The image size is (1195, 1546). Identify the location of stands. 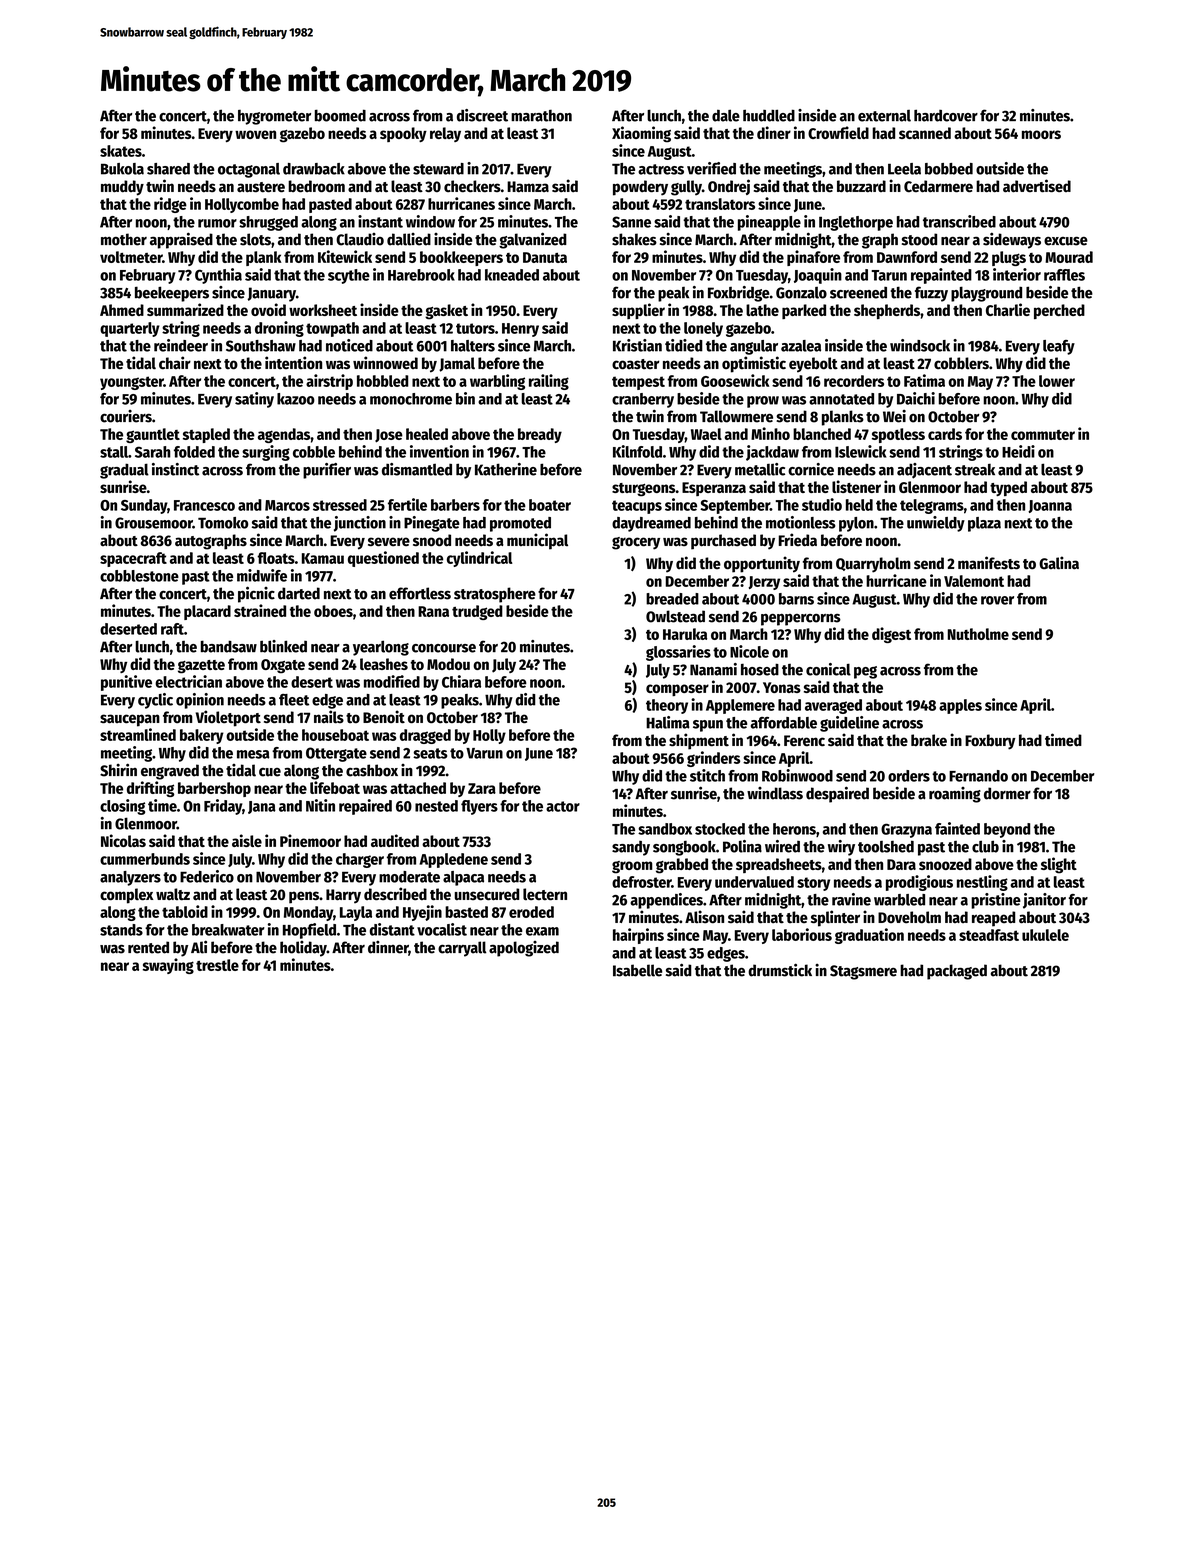
(121, 930).
